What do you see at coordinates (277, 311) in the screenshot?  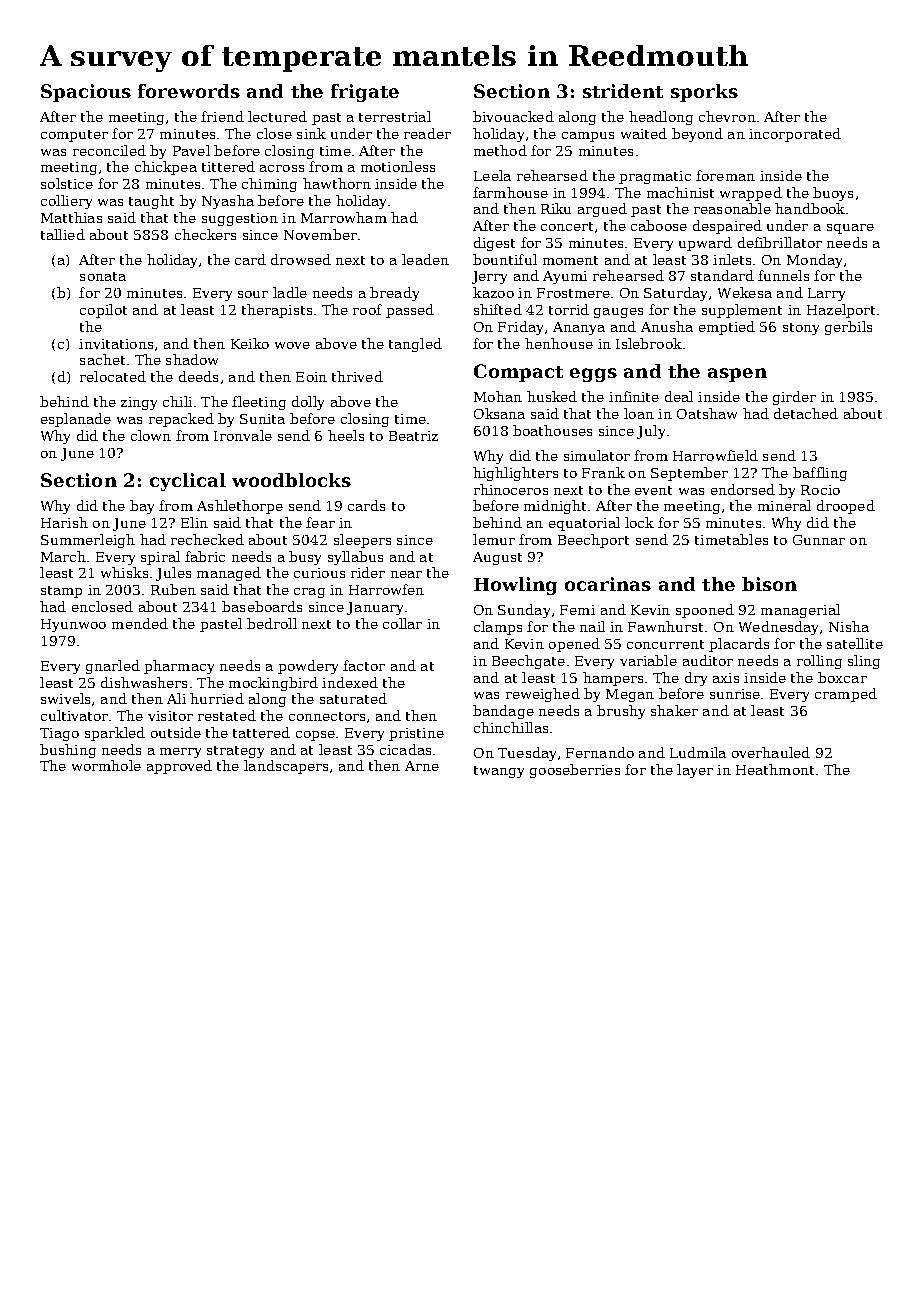 I see `therapists` at bounding box center [277, 311].
